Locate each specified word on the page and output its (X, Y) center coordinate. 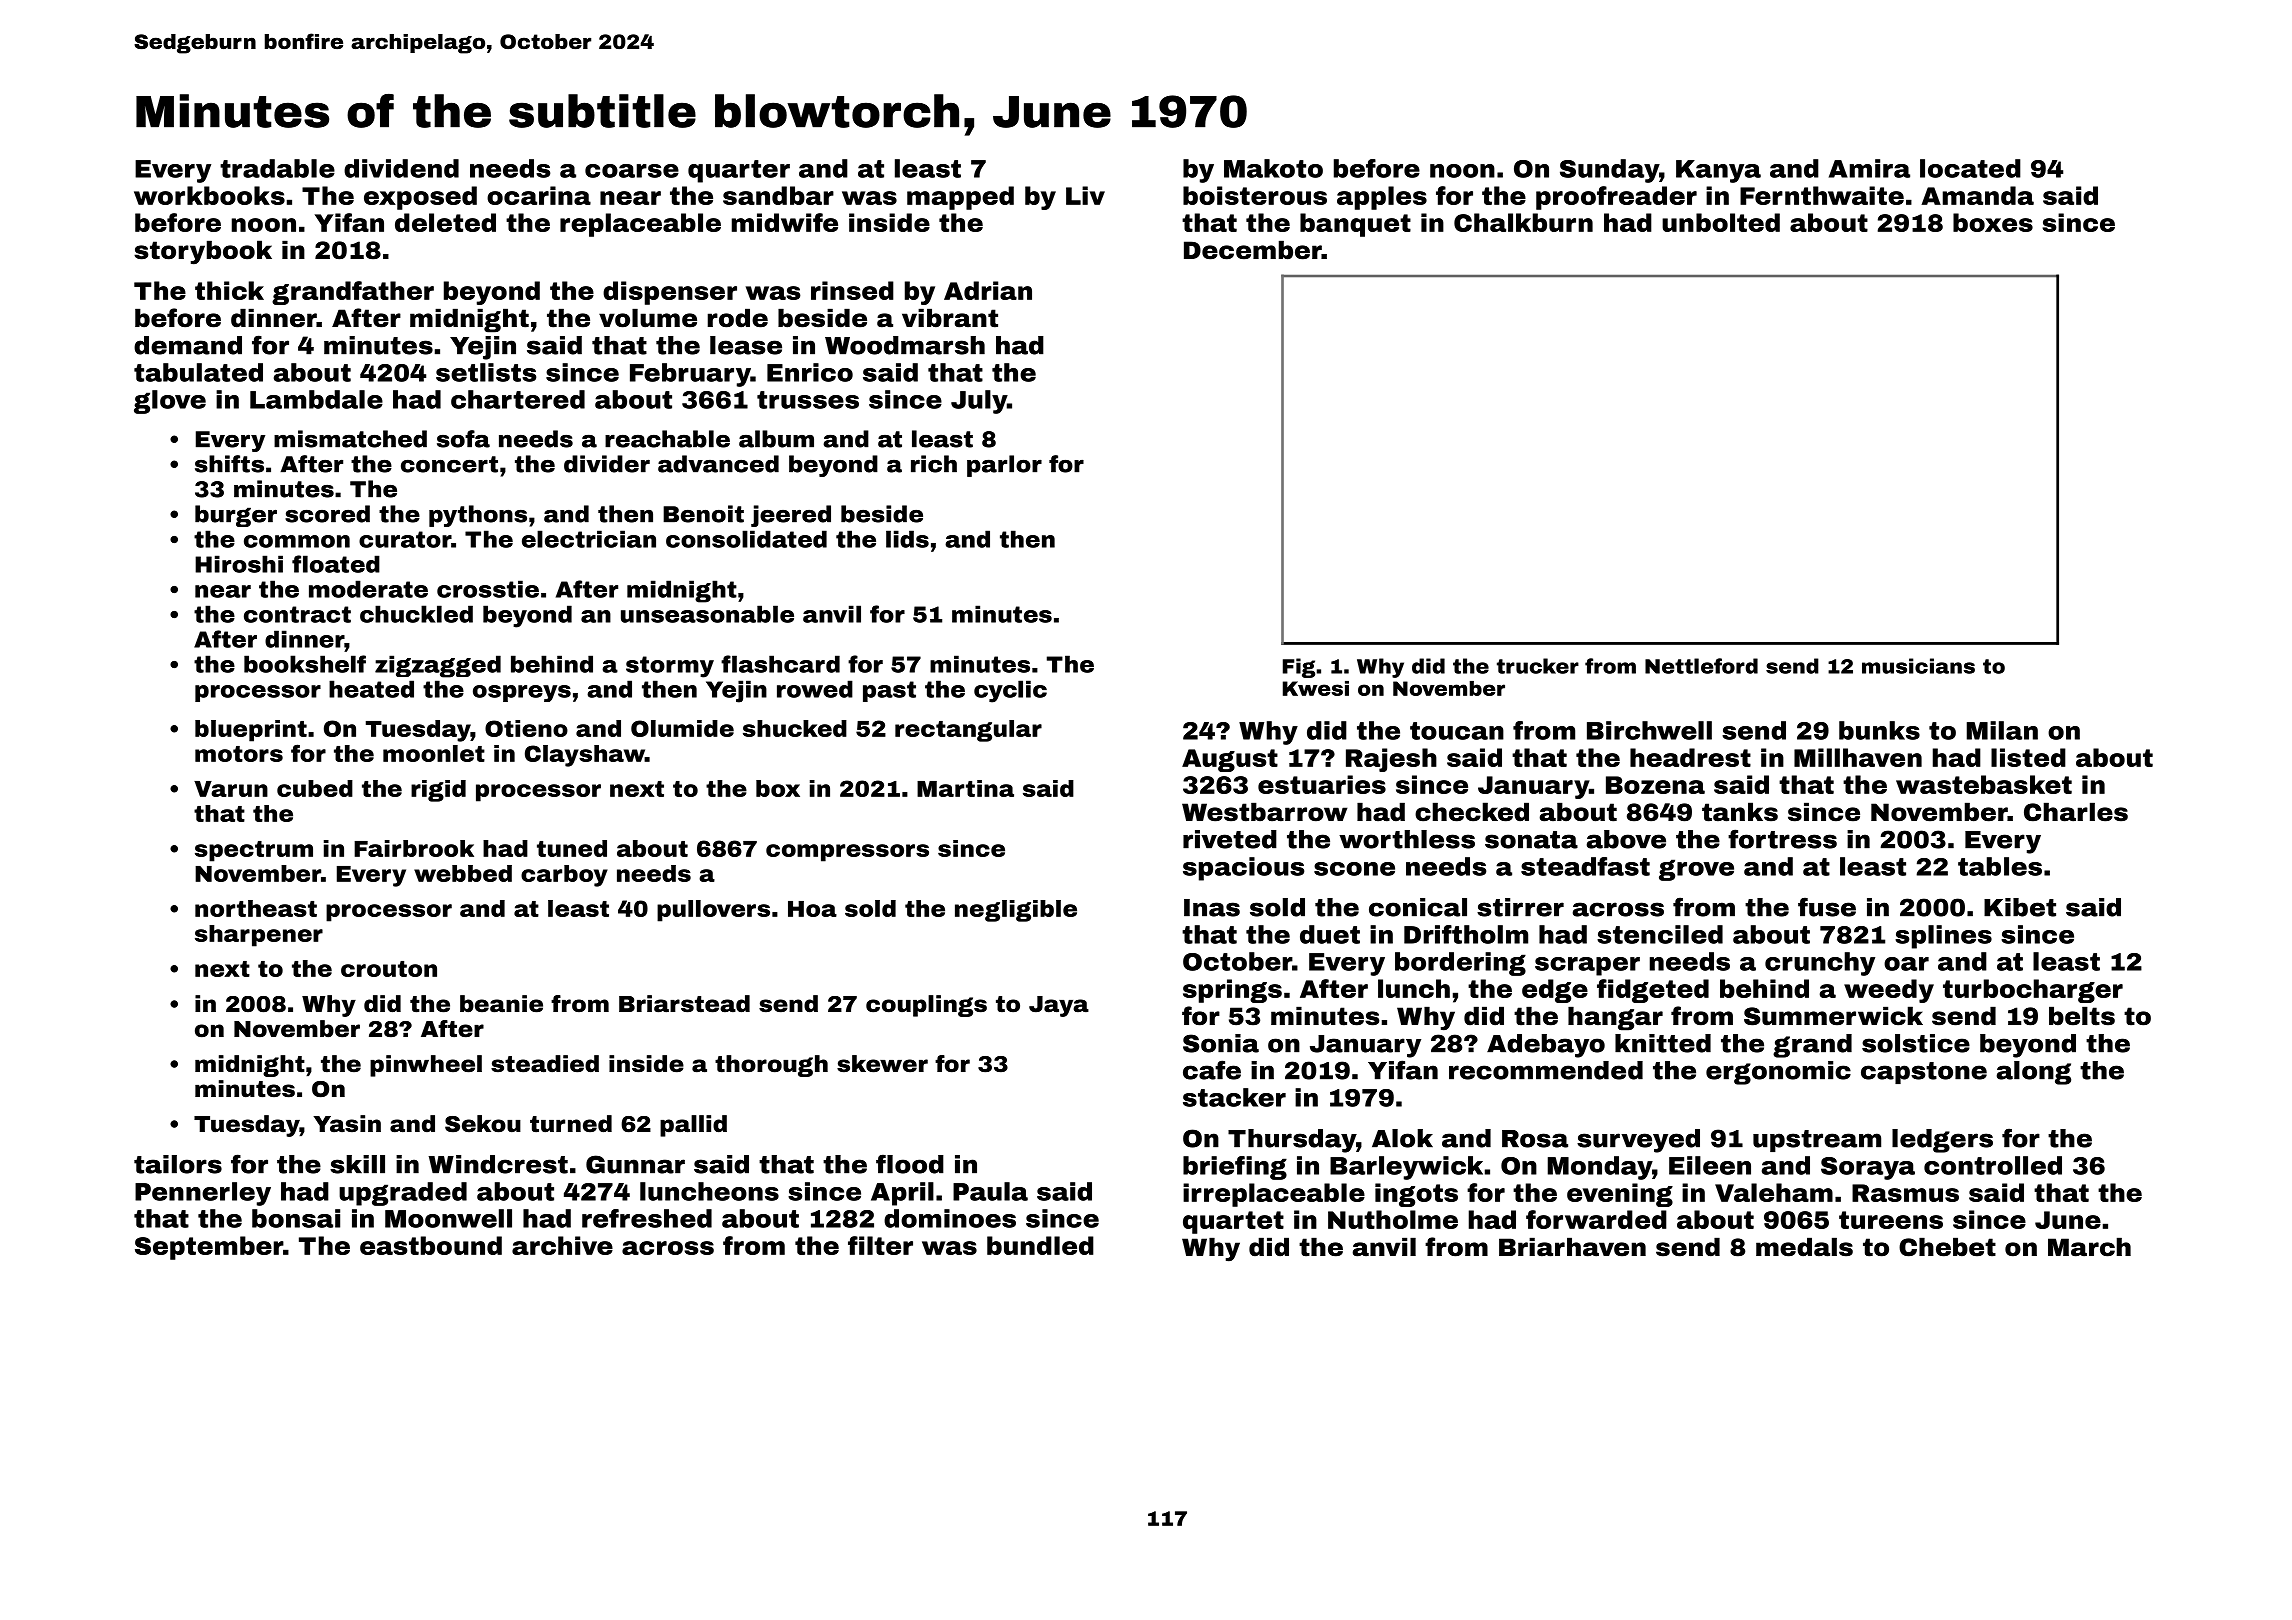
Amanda (1977, 195)
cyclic (1010, 691)
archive (562, 1245)
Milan (2002, 730)
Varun (231, 789)
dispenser (670, 293)
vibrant (950, 318)
